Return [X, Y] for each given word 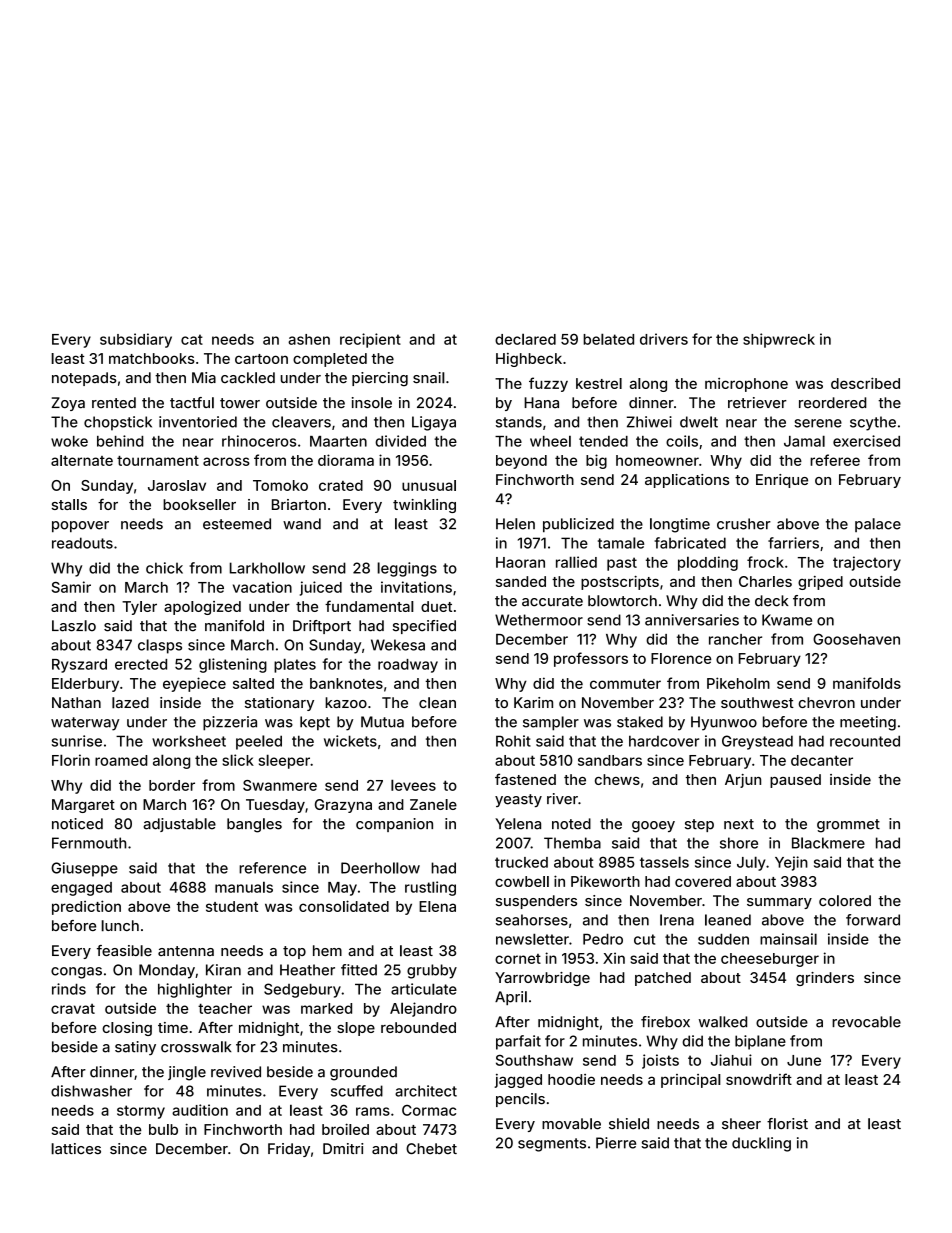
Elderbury [85, 685]
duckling [761, 1144]
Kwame [787, 620]
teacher [225, 1008]
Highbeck [529, 360]
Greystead [757, 742]
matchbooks [152, 358]
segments [552, 1145]
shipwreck [779, 340]
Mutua [382, 722]
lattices [76, 1149]
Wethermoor [539, 620]
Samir [71, 587]
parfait [518, 1042]
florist [787, 1124]
